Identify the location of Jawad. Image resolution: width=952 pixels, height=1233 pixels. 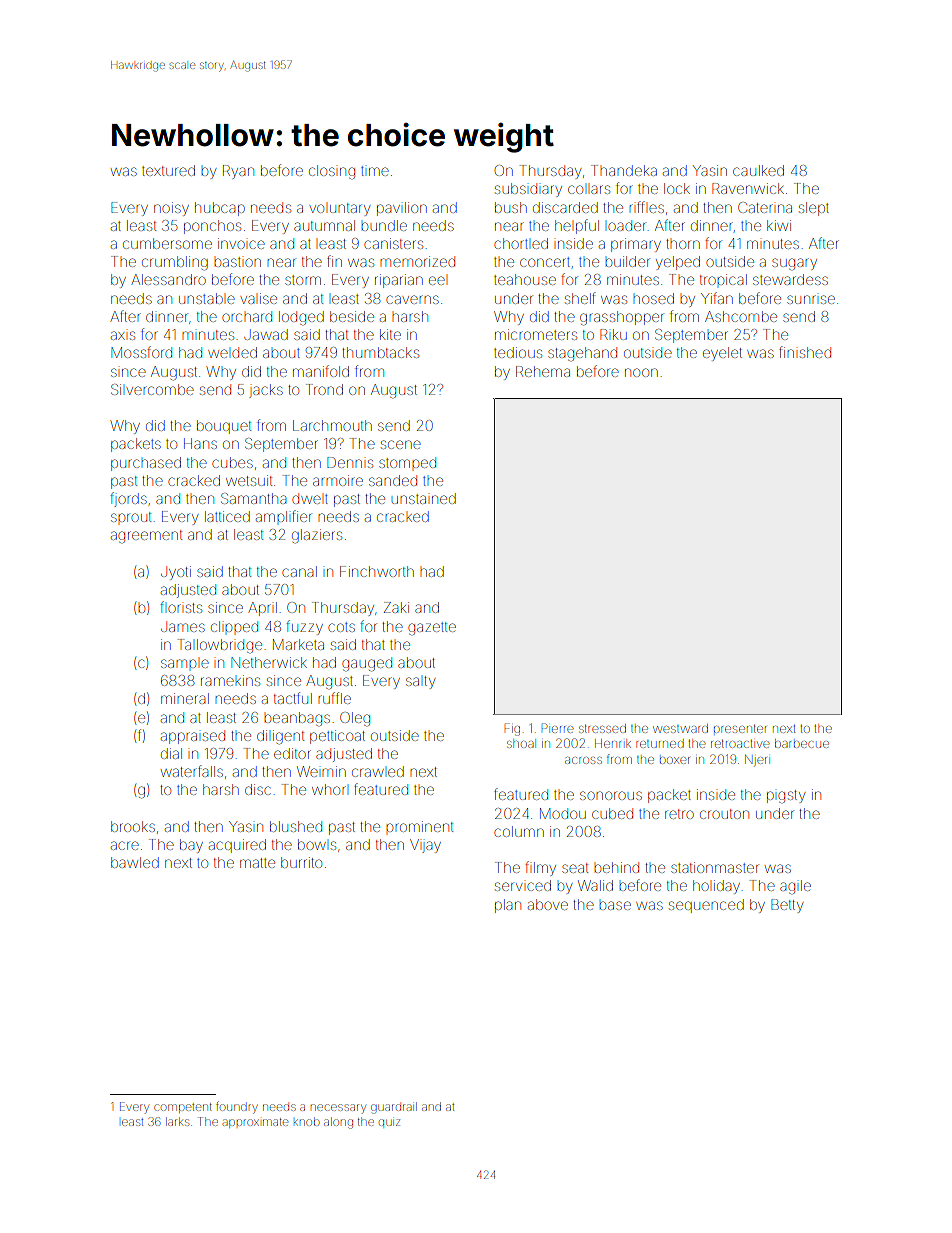
(266, 334).
